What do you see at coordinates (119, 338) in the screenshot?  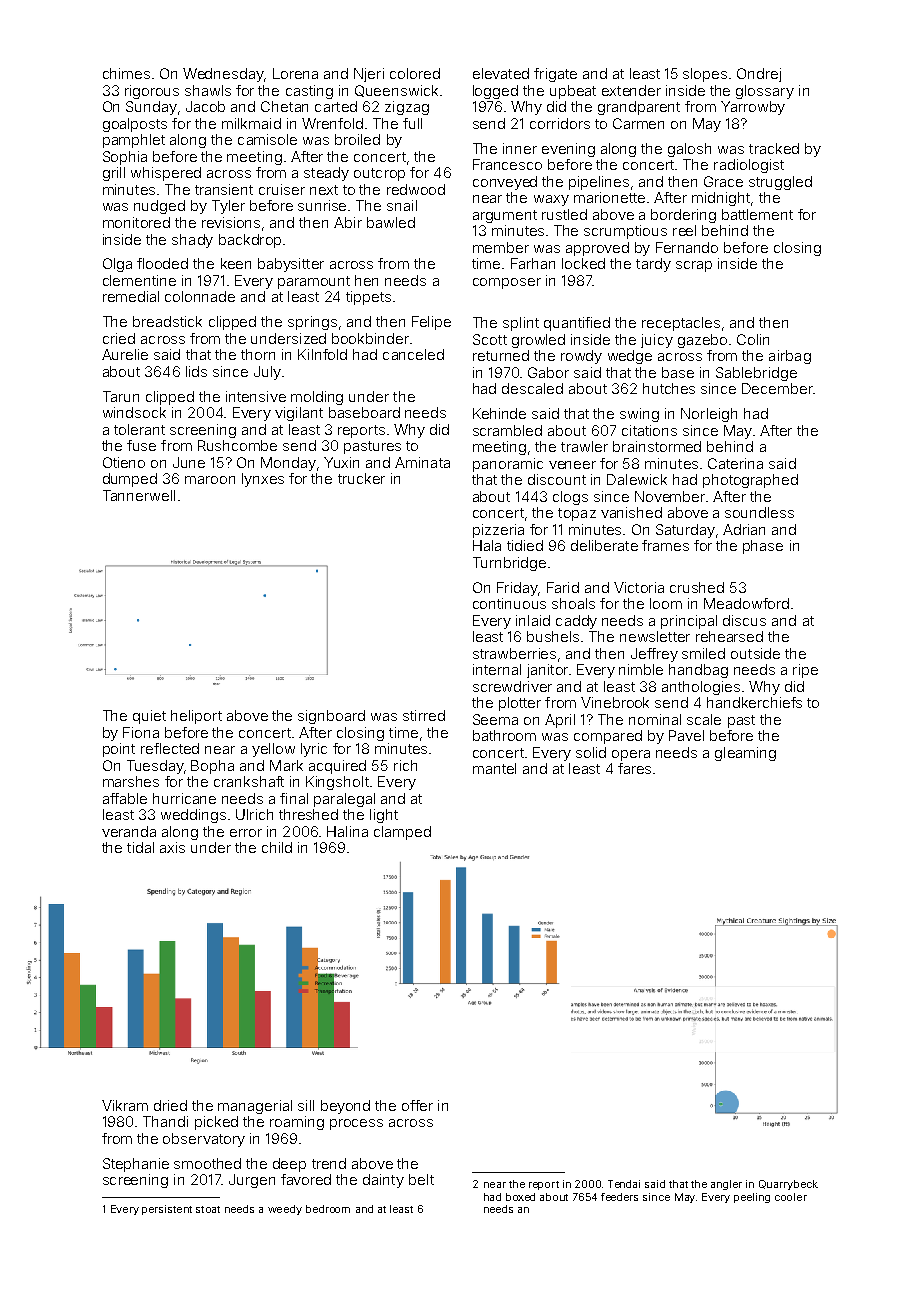 I see `cried` at bounding box center [119, 338].
